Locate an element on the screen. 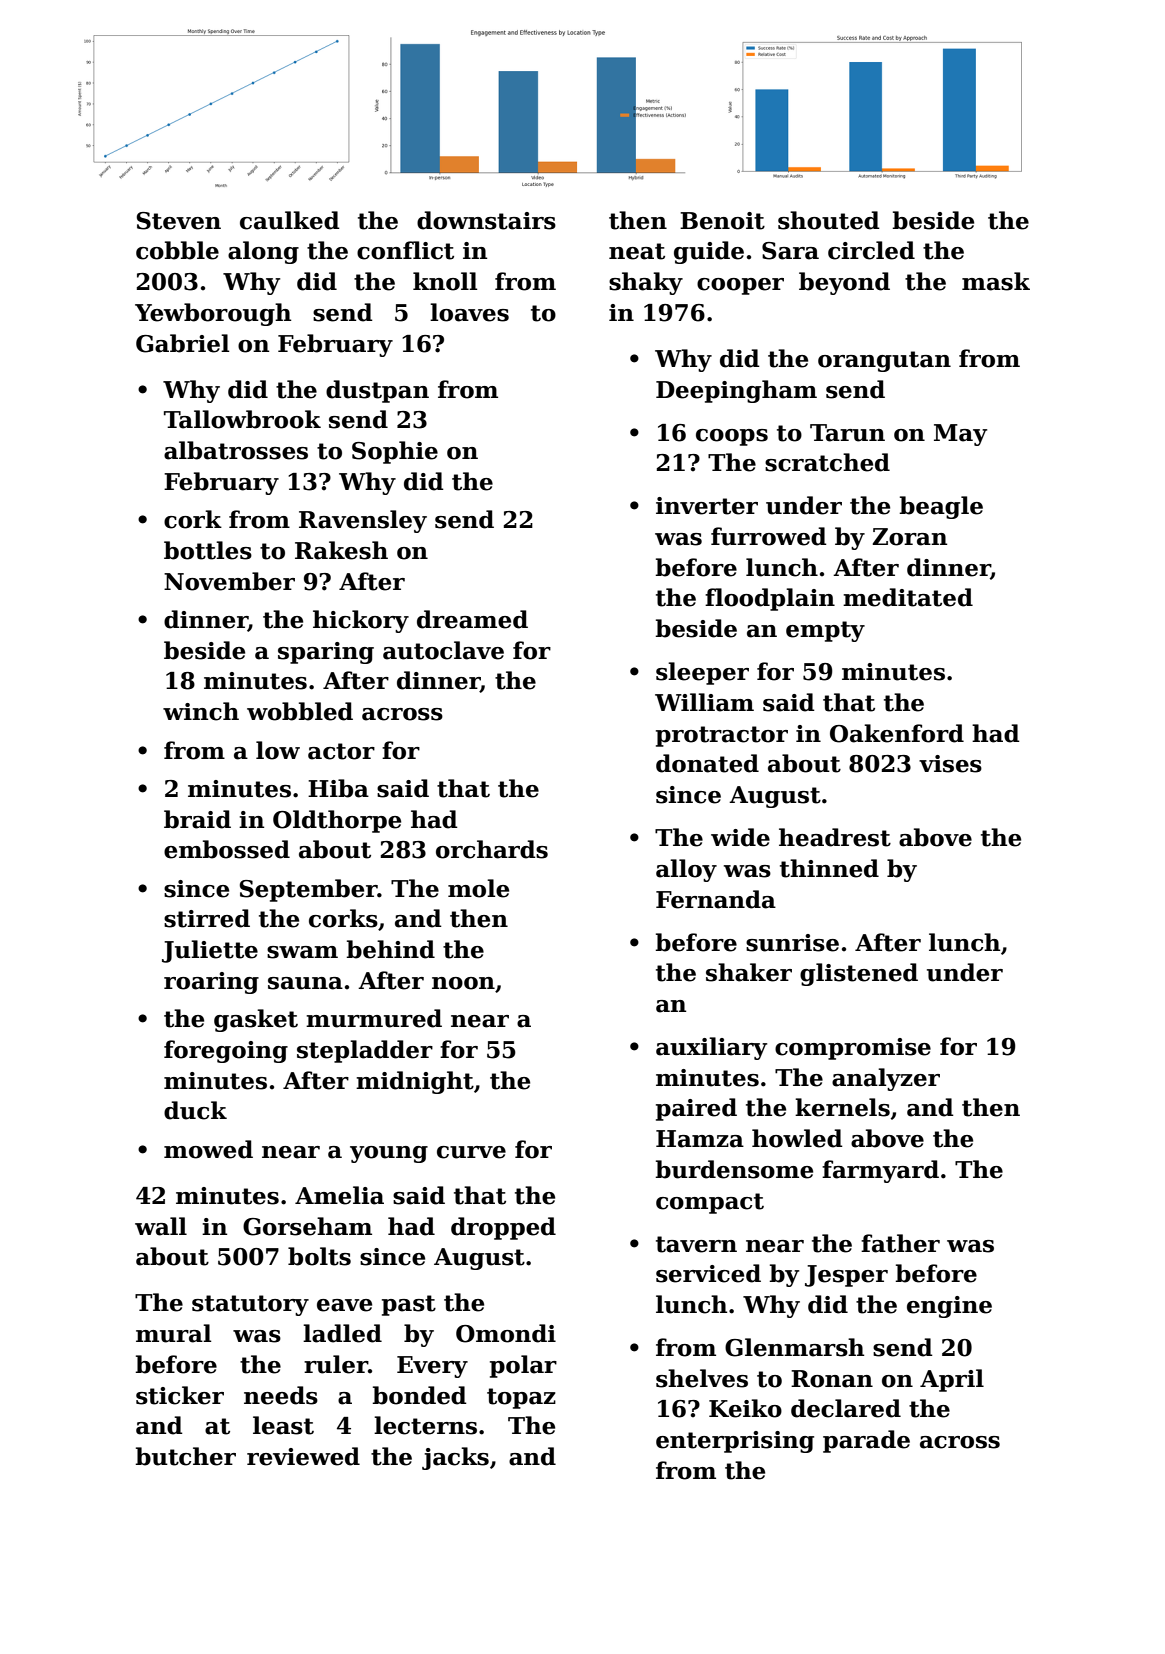  glistened is located at coordinates (859, 974).
